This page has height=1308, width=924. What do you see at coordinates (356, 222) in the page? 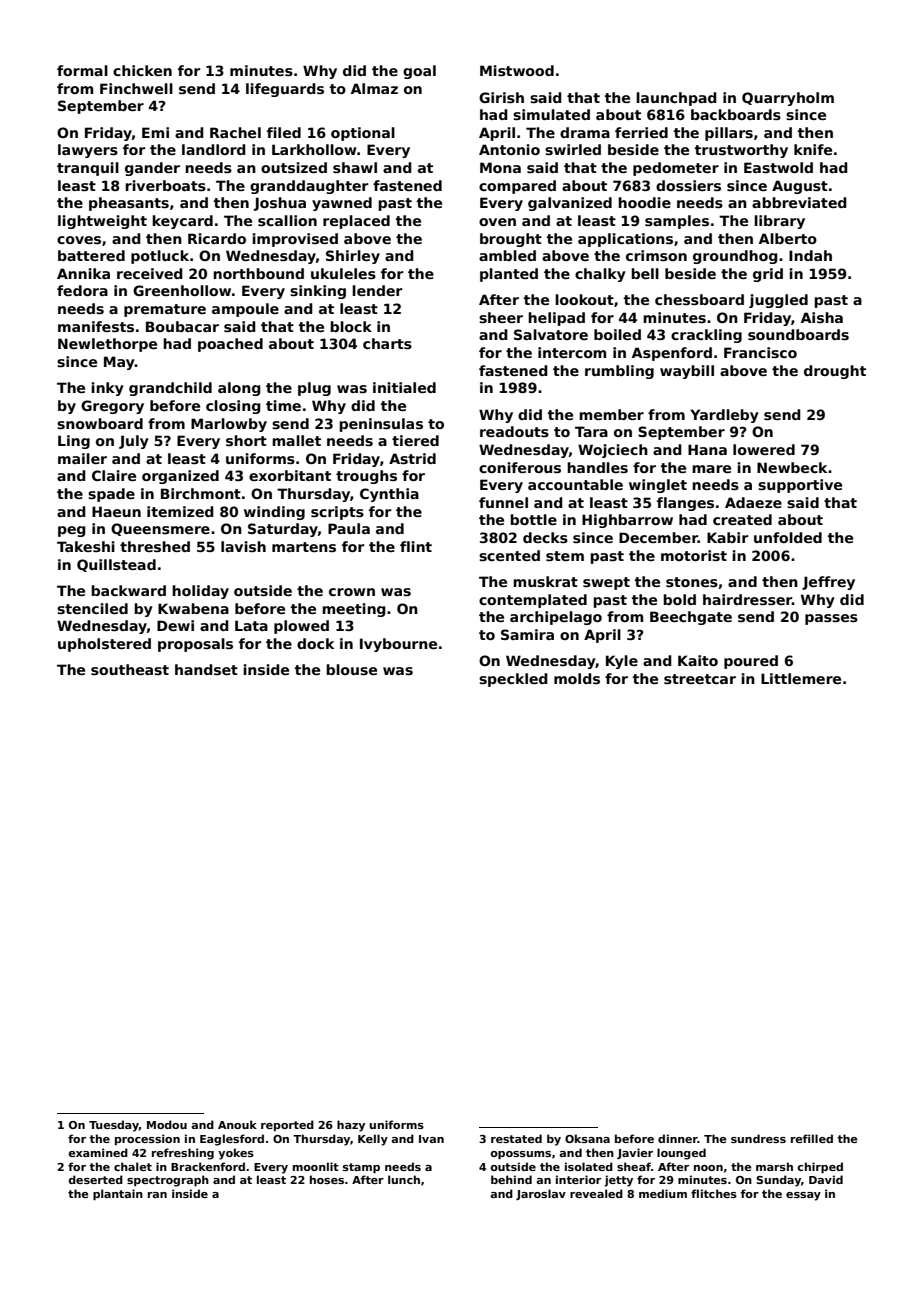
I see `replaced` at bounding box center [356, 222].
